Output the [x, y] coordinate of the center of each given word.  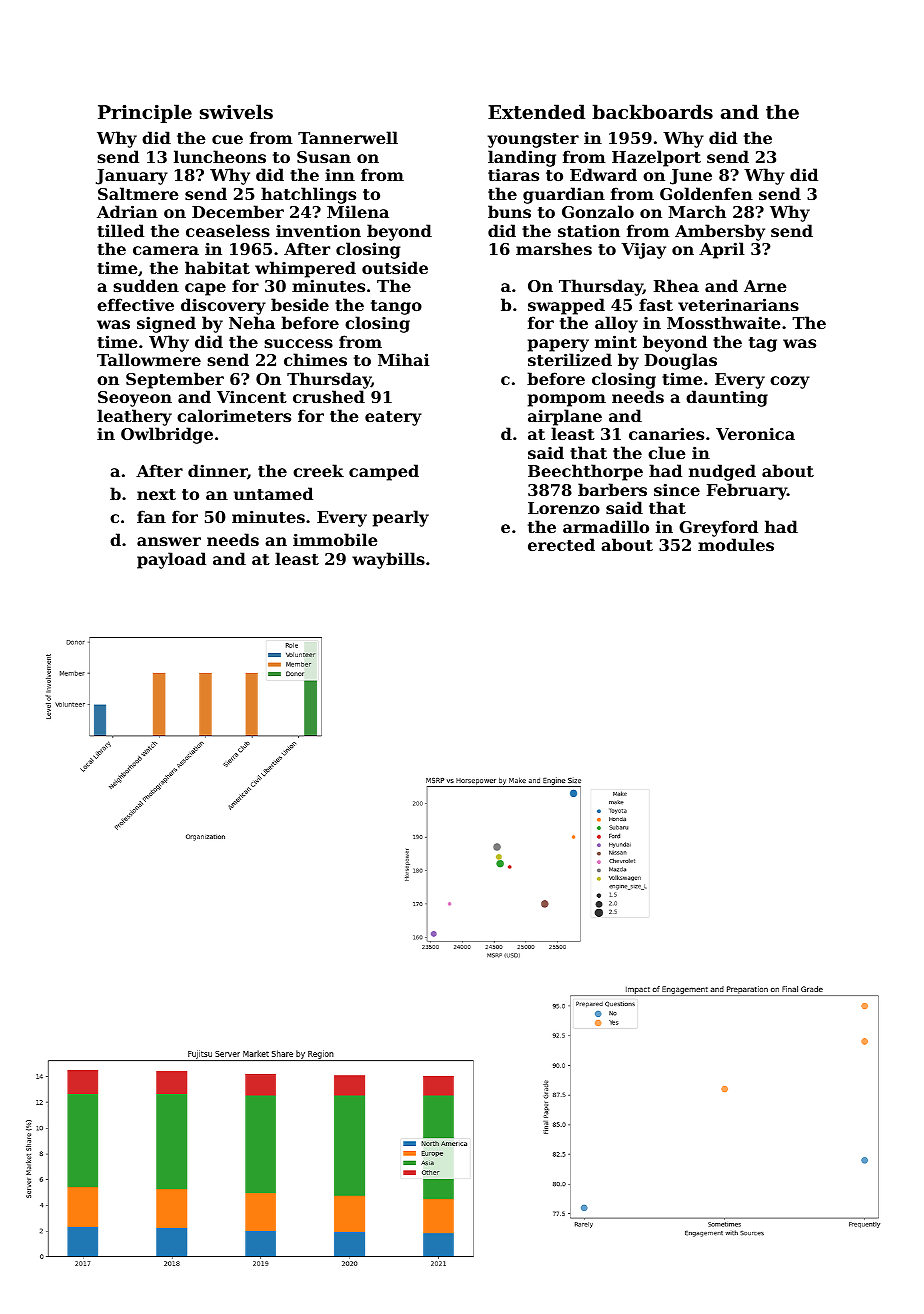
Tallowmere [149, 359]
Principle [145, 113]
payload [171, 560]
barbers [612, 489]
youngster [533, 140]
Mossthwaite [724, 322]
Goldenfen [706, 193]
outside [395, 267]
